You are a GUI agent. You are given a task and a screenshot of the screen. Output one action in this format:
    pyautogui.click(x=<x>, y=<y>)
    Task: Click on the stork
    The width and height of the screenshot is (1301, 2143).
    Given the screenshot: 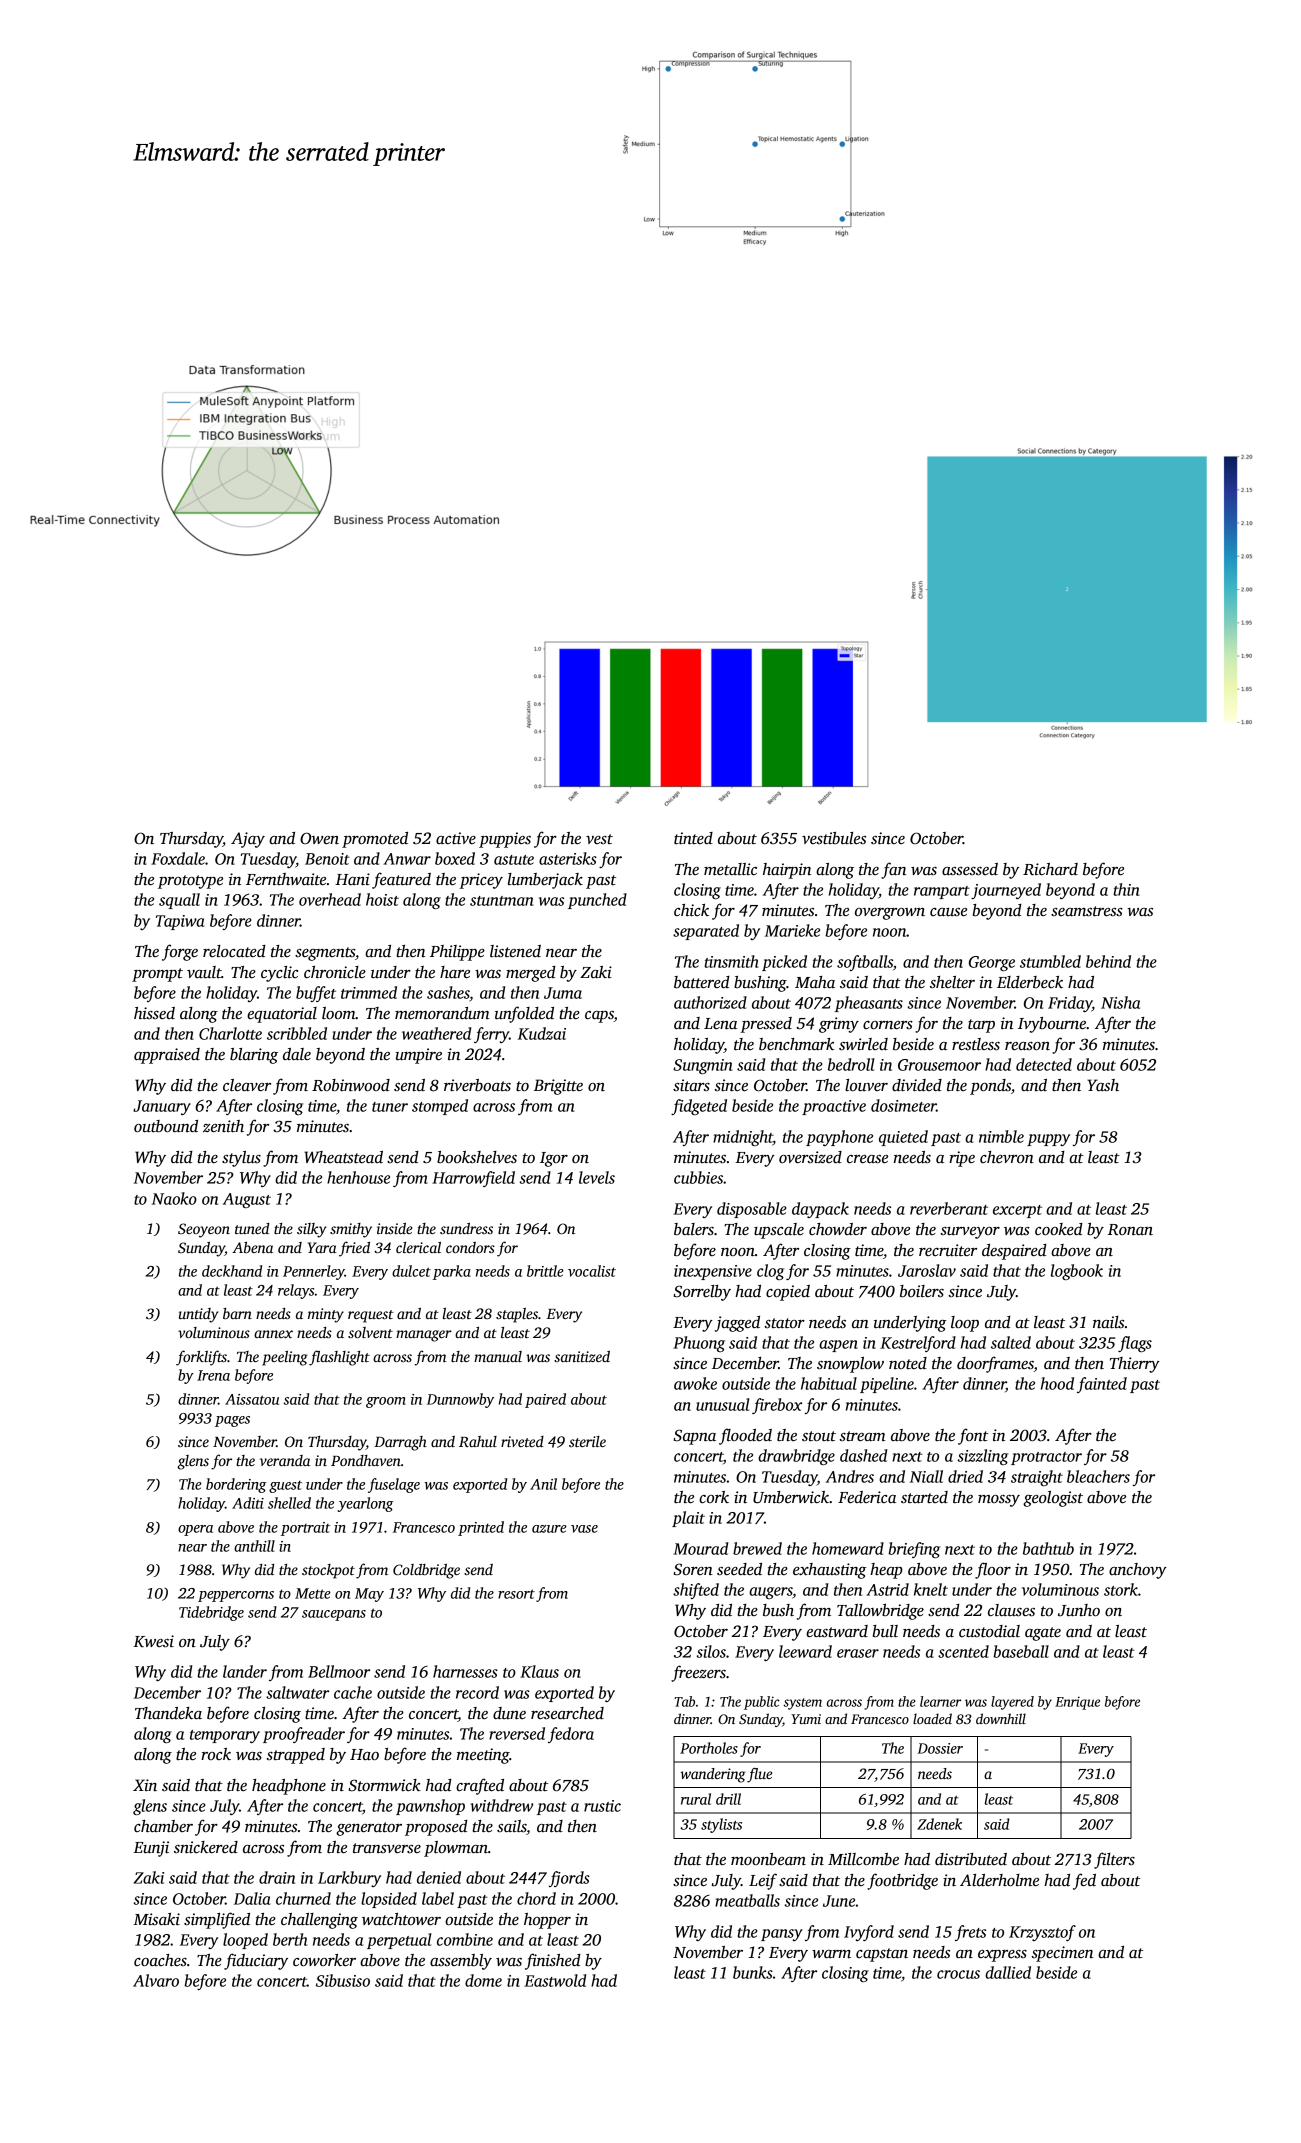 What is the action you would take?
    pyautogui.click(x=1121, y=1589)
